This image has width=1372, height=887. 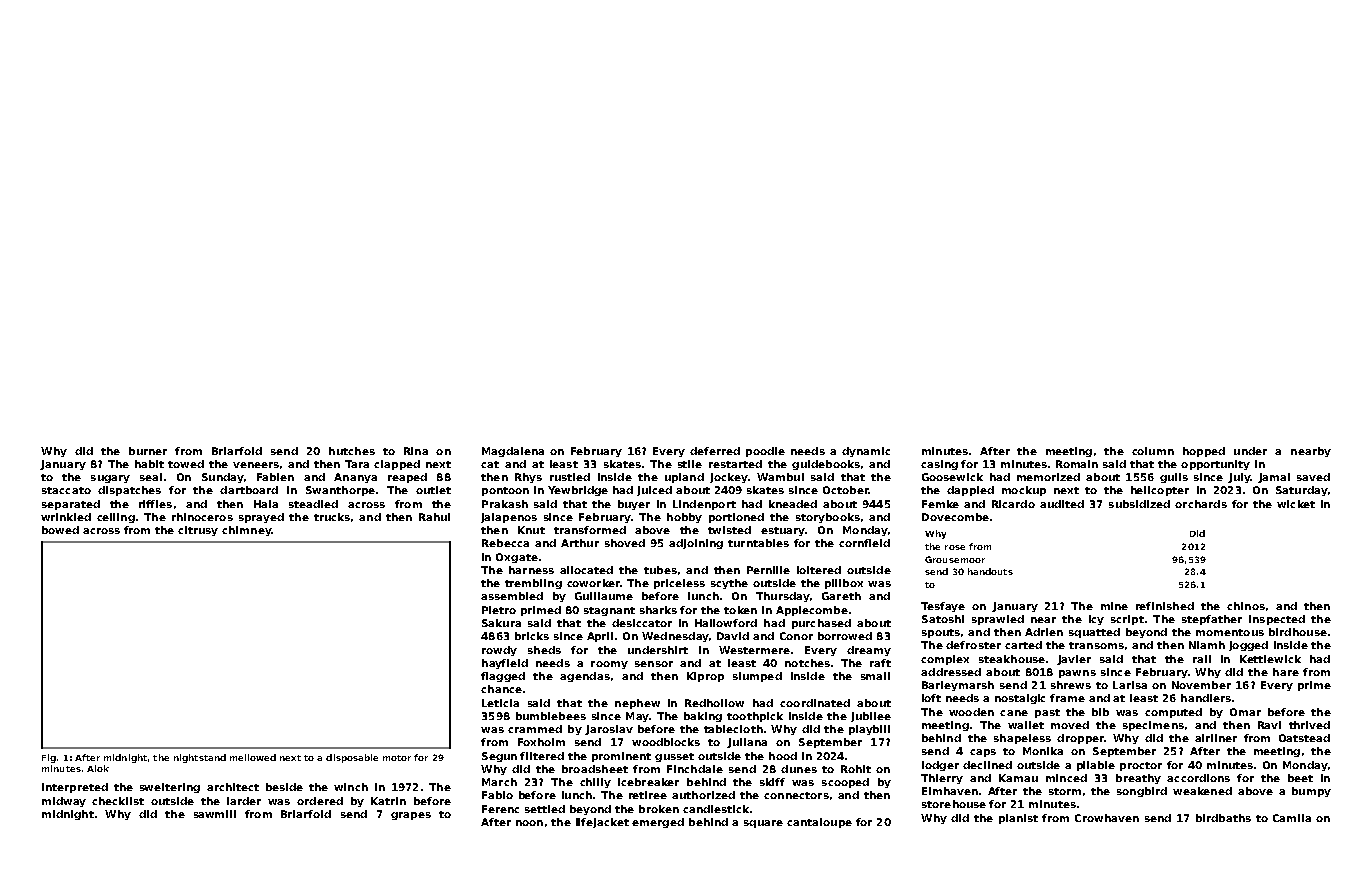 What do you see at coordinates (1153, 451) in the image?
I see `column` at bounding box center [1153, 451].
